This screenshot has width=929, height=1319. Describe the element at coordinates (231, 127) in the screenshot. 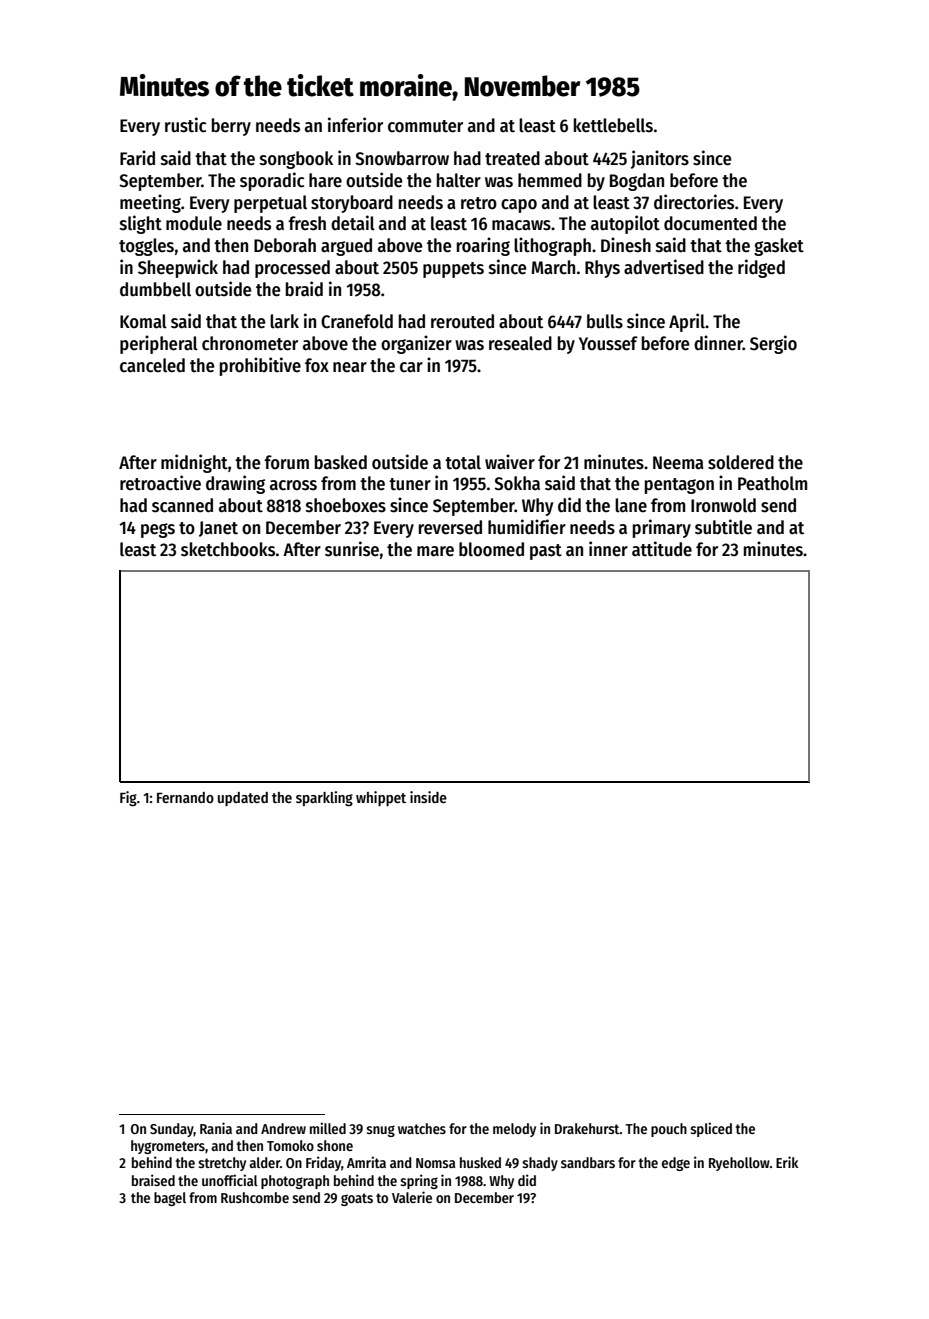

I see `berry` at that location.
